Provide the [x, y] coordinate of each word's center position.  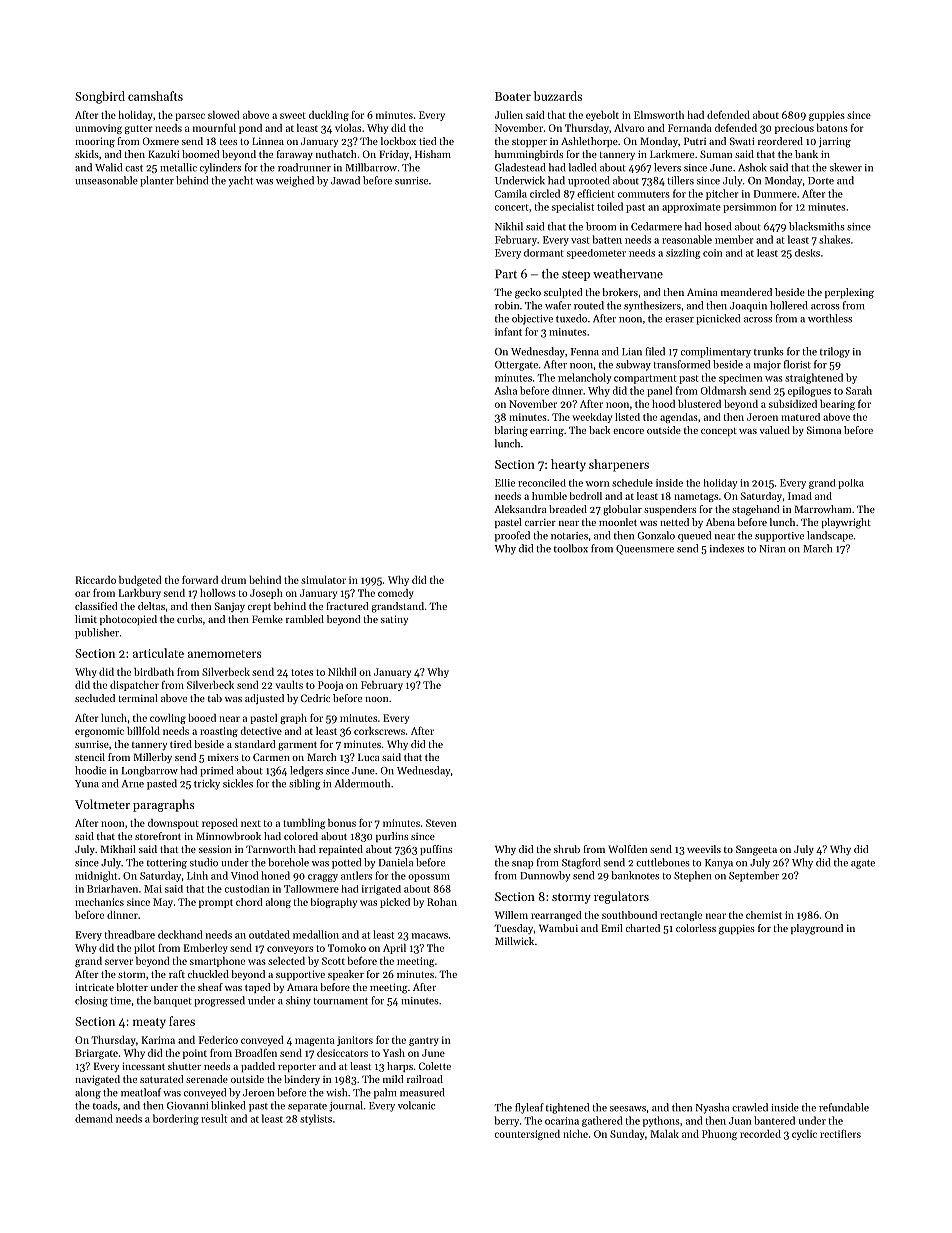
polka [851, 484]
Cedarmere [656, 226]
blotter [132, 987]
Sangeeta [756, 850]
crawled [750, 1107]
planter [157, 181]
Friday [394, 155]
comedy [396, 594]
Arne [133, 784]
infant [508, 331]
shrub [567, 849]
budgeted [140, 581]
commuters [644, 194]
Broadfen [256, 1053]
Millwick [514, 941]
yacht [240, 181]
